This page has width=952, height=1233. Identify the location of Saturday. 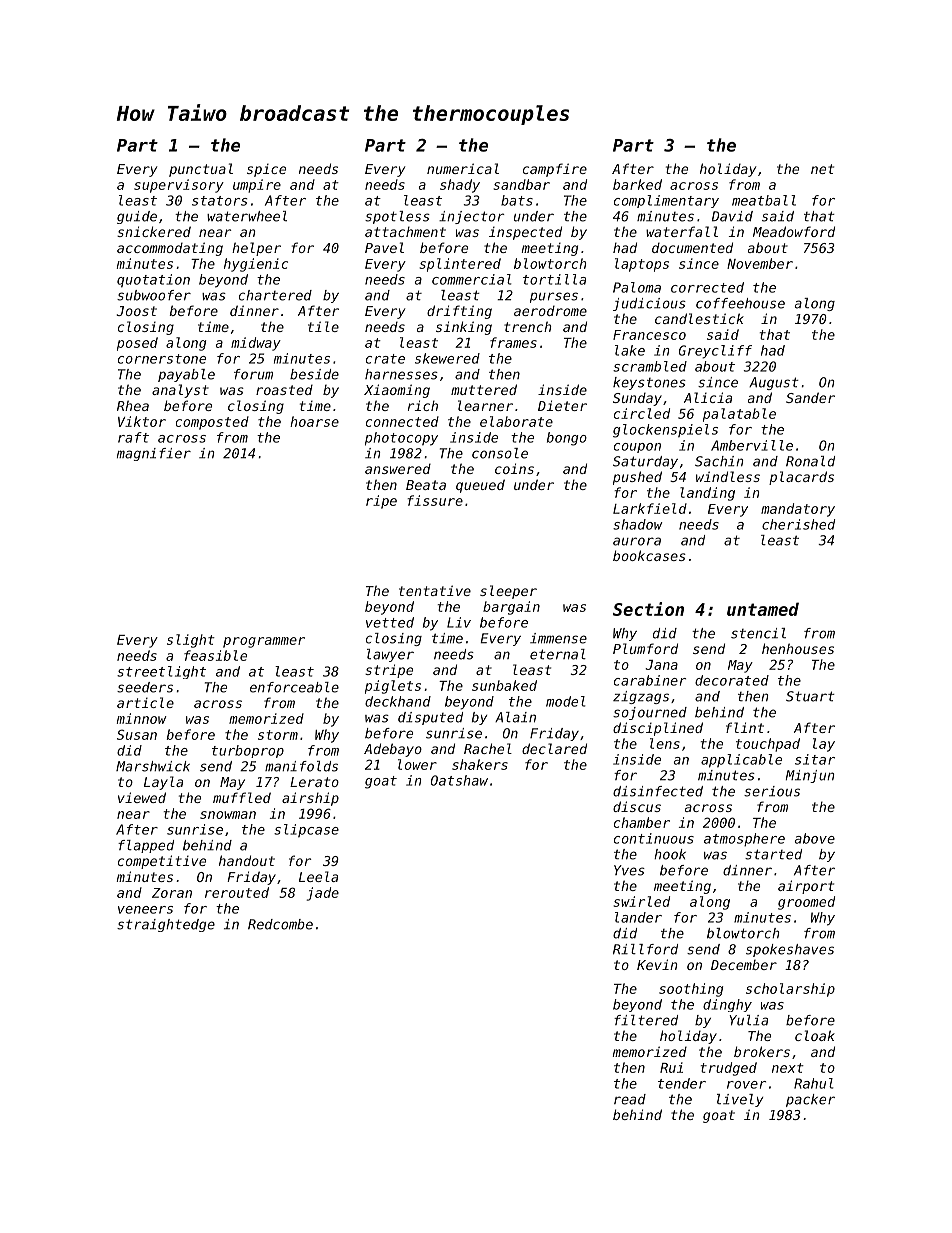
(645, 462).
